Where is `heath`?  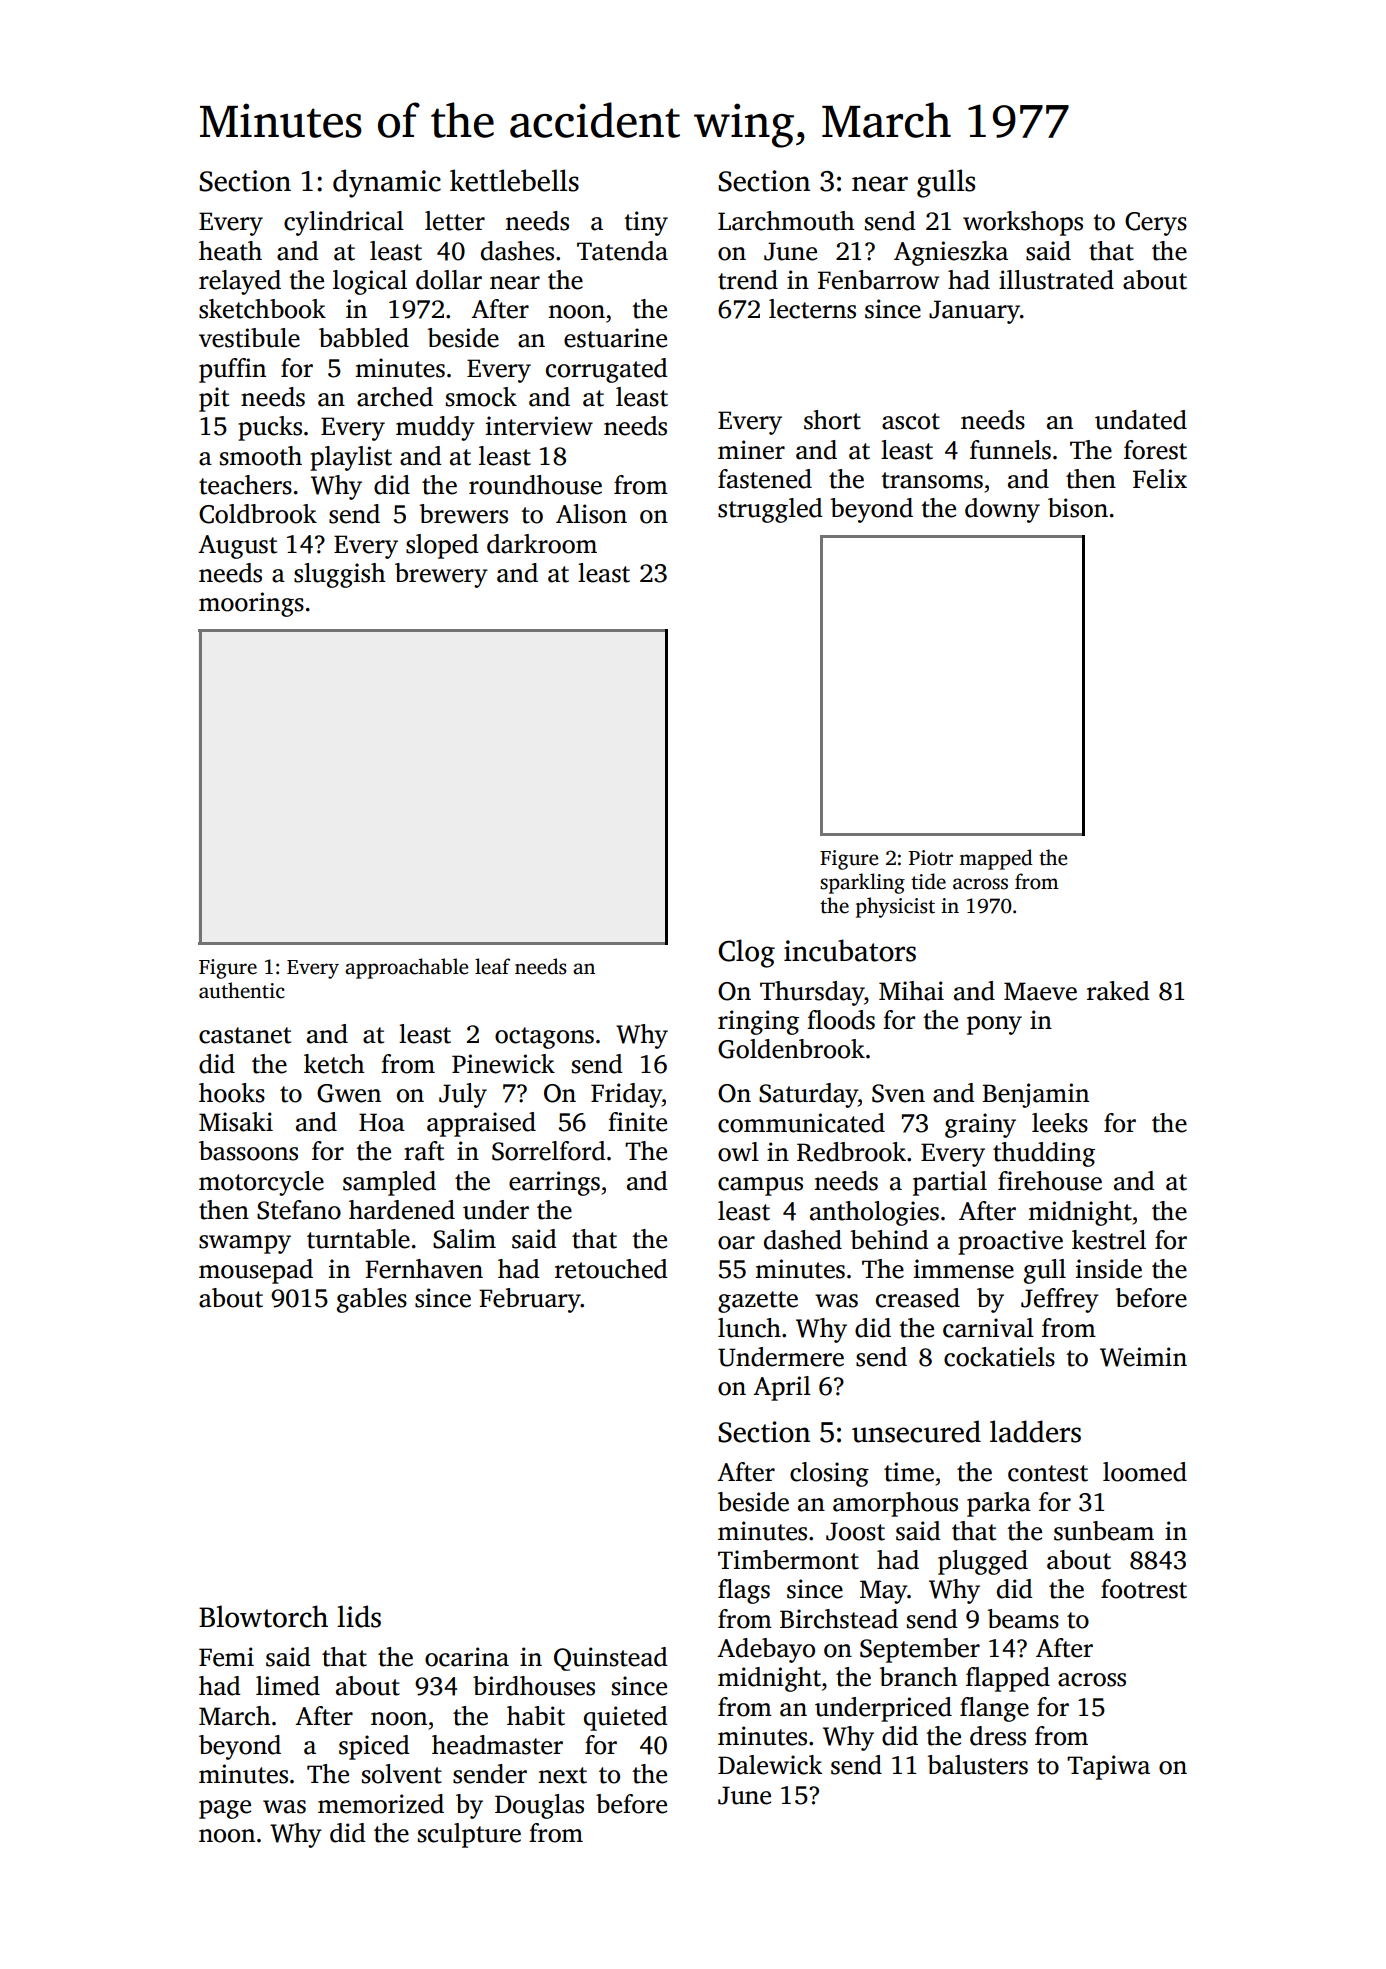 heath is located at coordinates (230, 251).
